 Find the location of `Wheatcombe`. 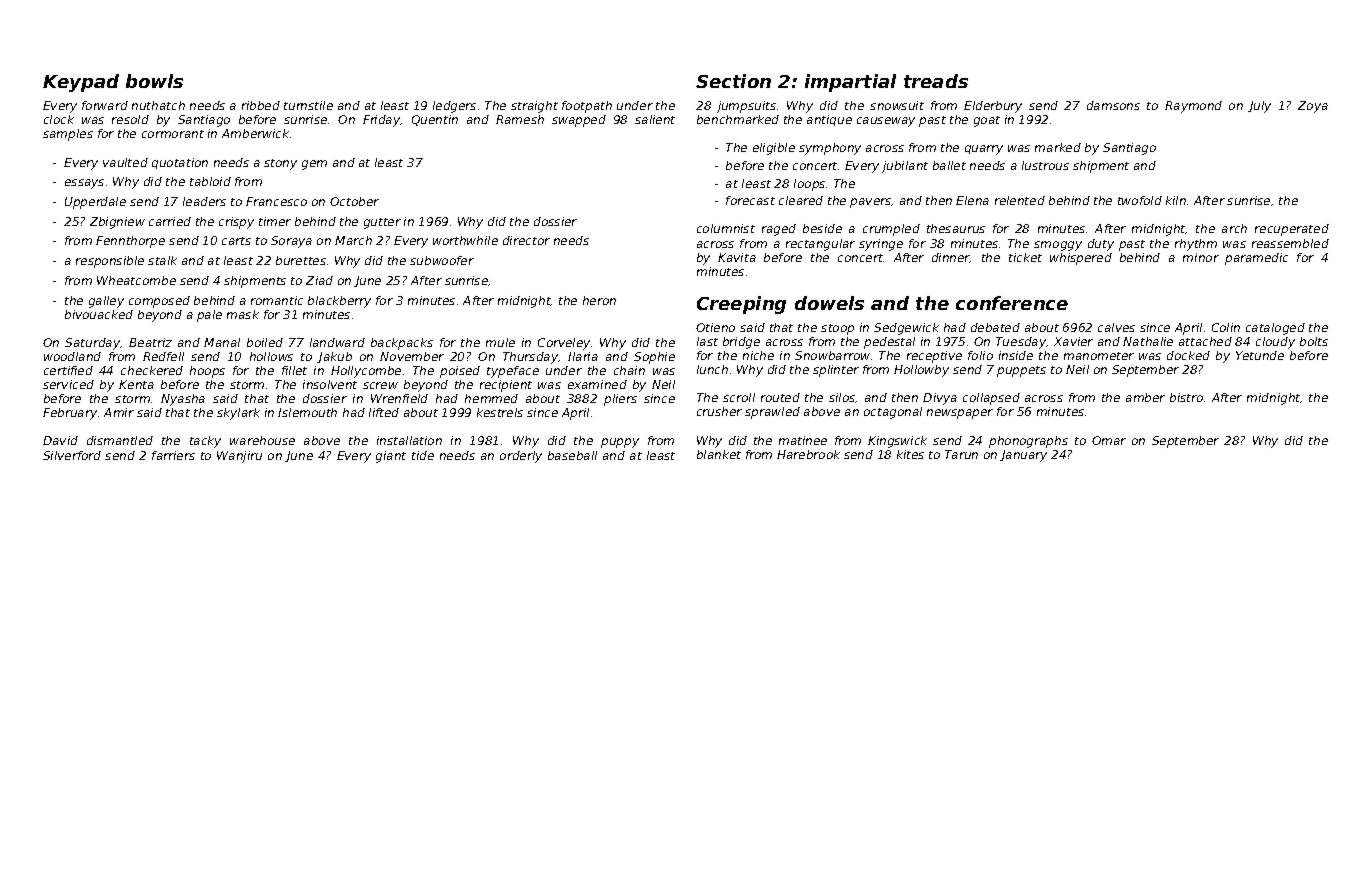

Wheatcombe is located at coordinates (136, 280).
